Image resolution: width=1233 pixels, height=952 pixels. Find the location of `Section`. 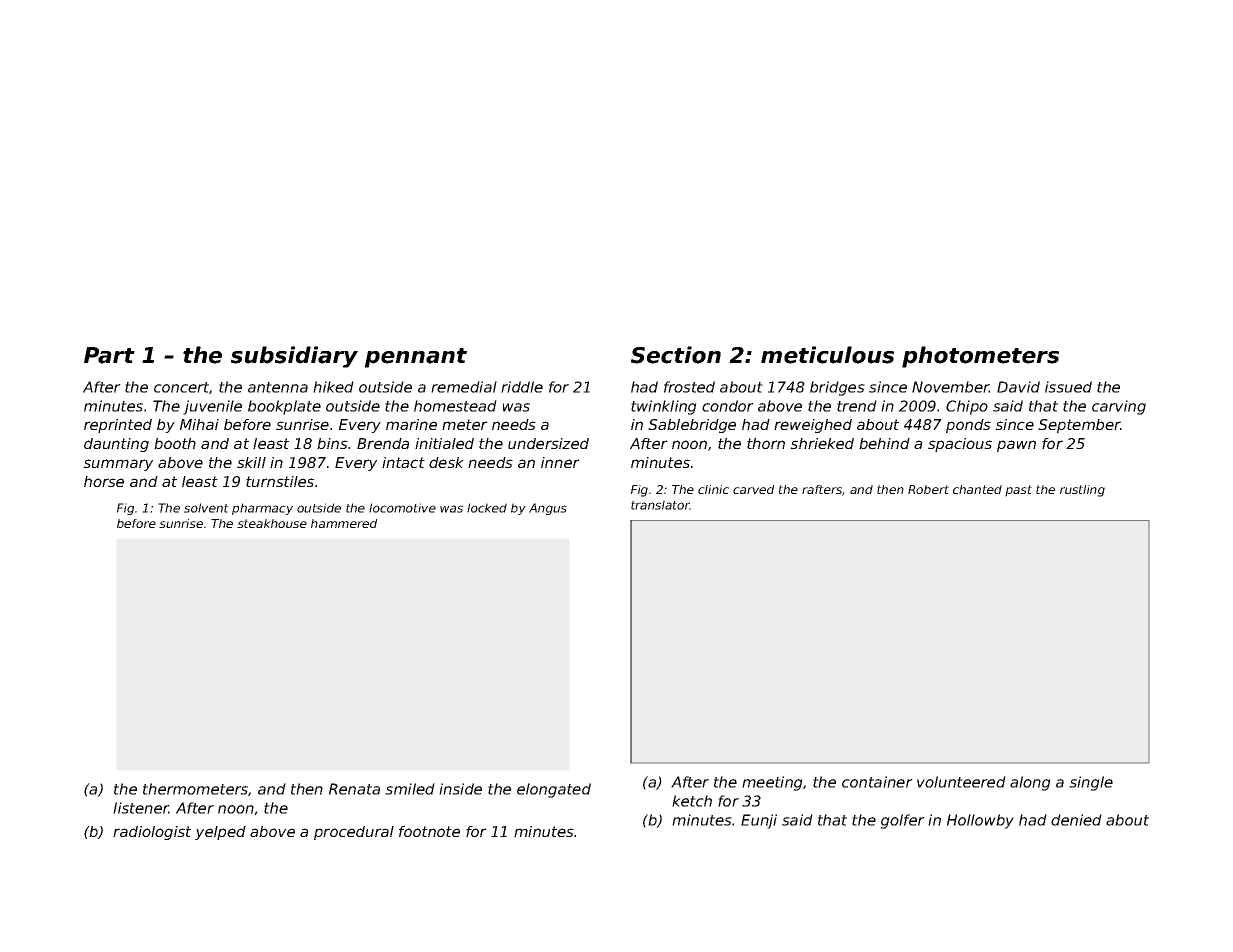

Section is located at coordinates (676, 355).
